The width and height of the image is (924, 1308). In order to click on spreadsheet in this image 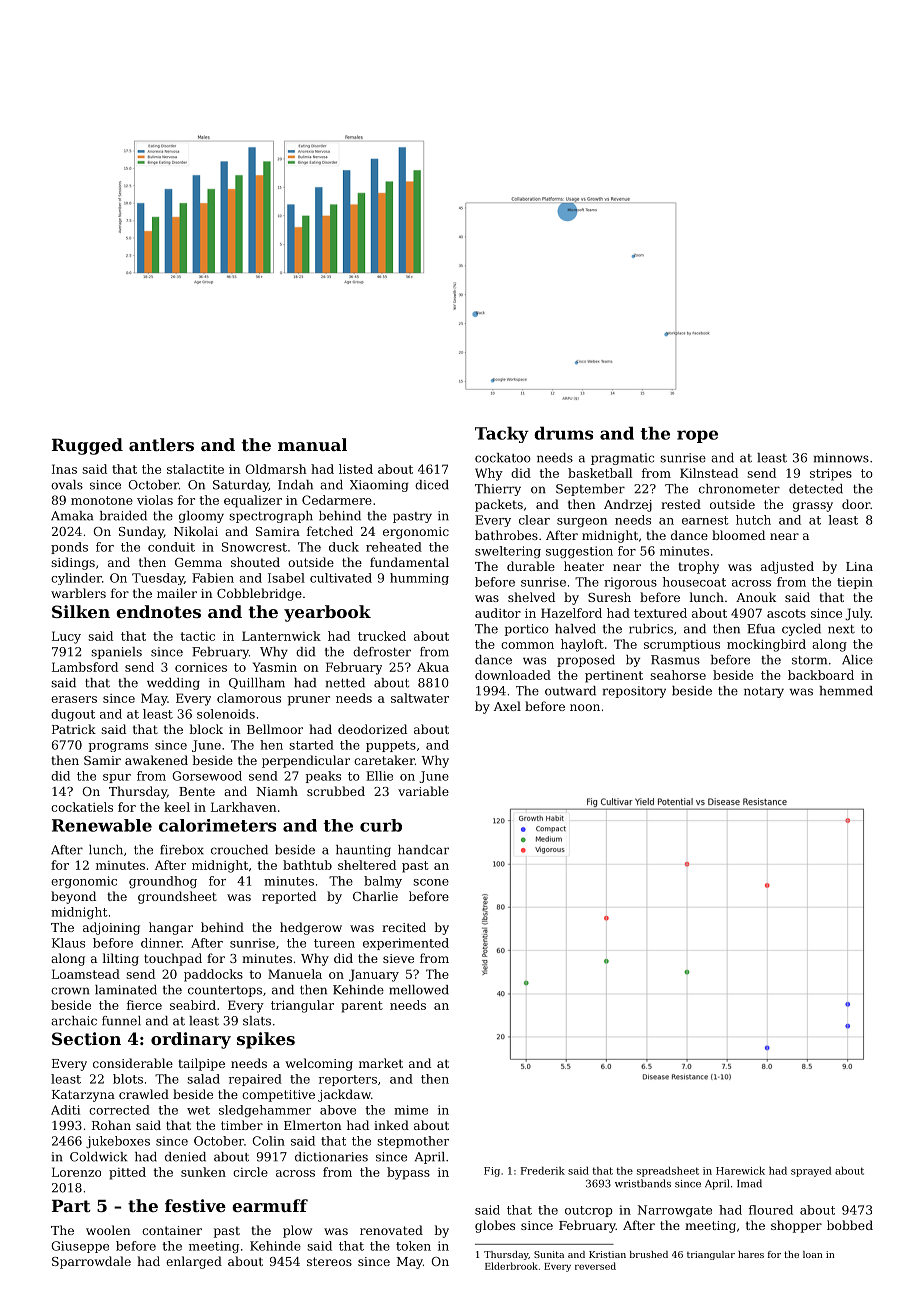, I will do `click(668, 1172)`.
